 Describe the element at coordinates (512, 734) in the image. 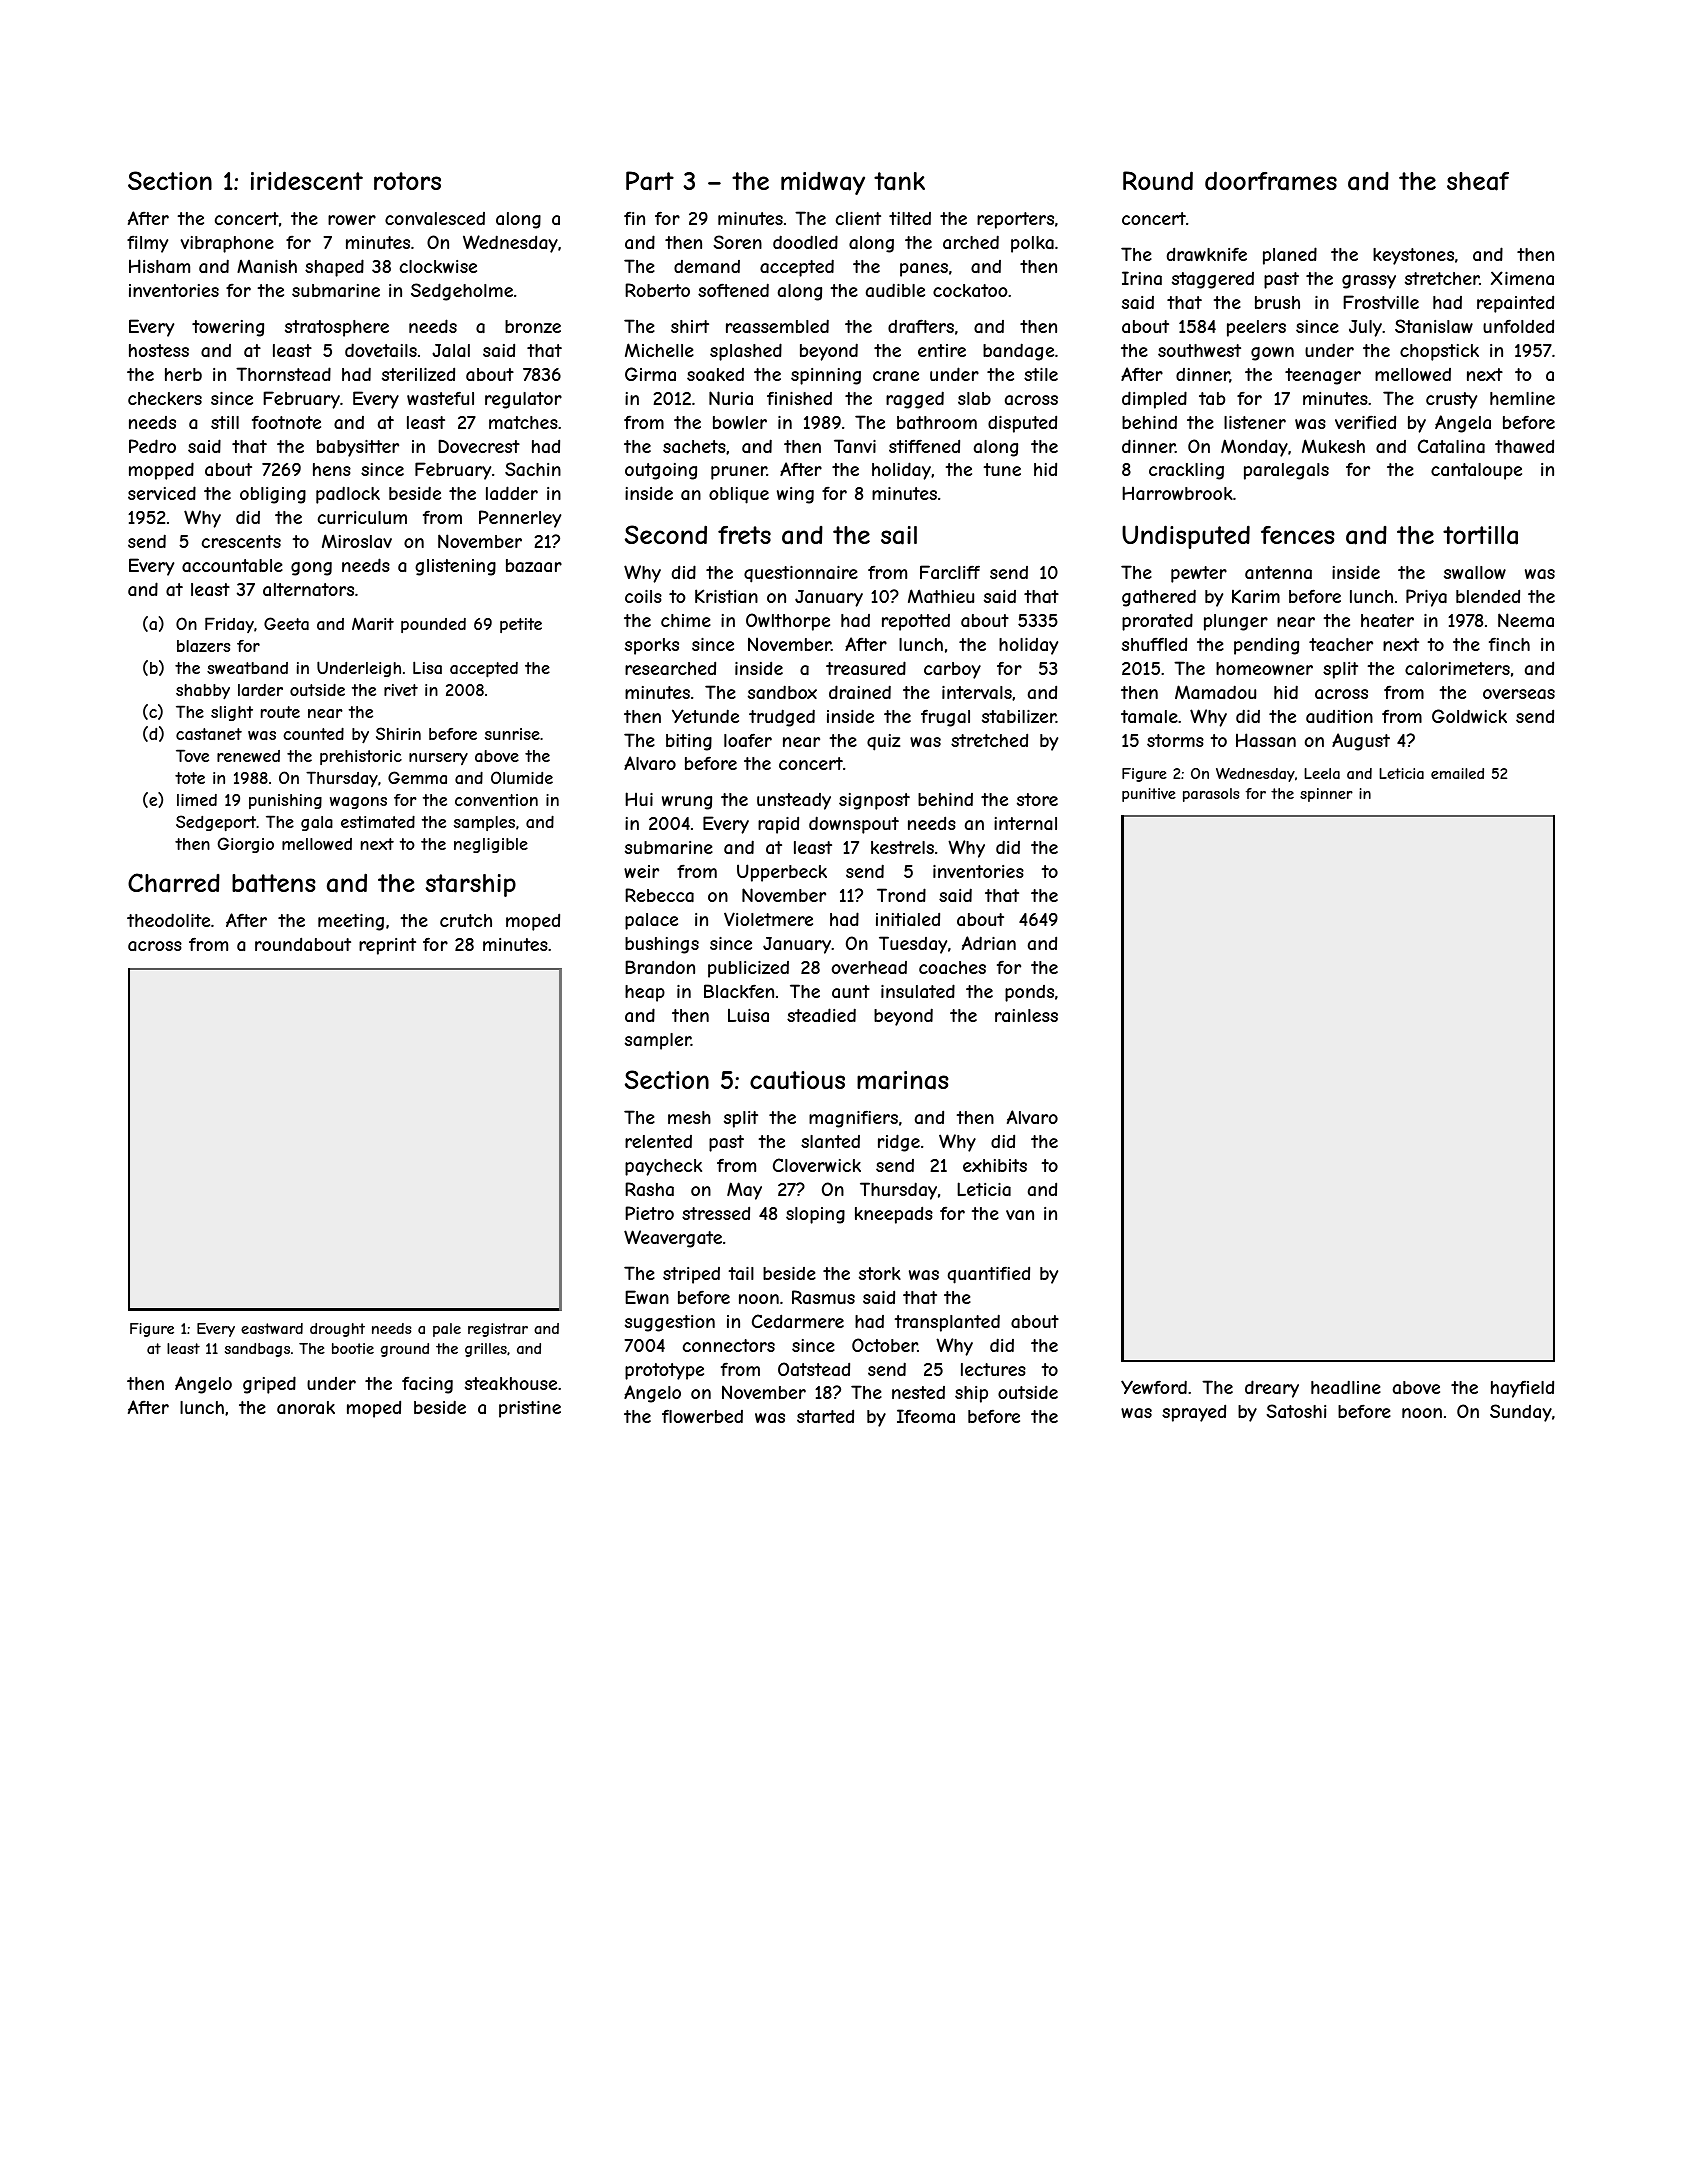

I see `sunrise` at that location.
